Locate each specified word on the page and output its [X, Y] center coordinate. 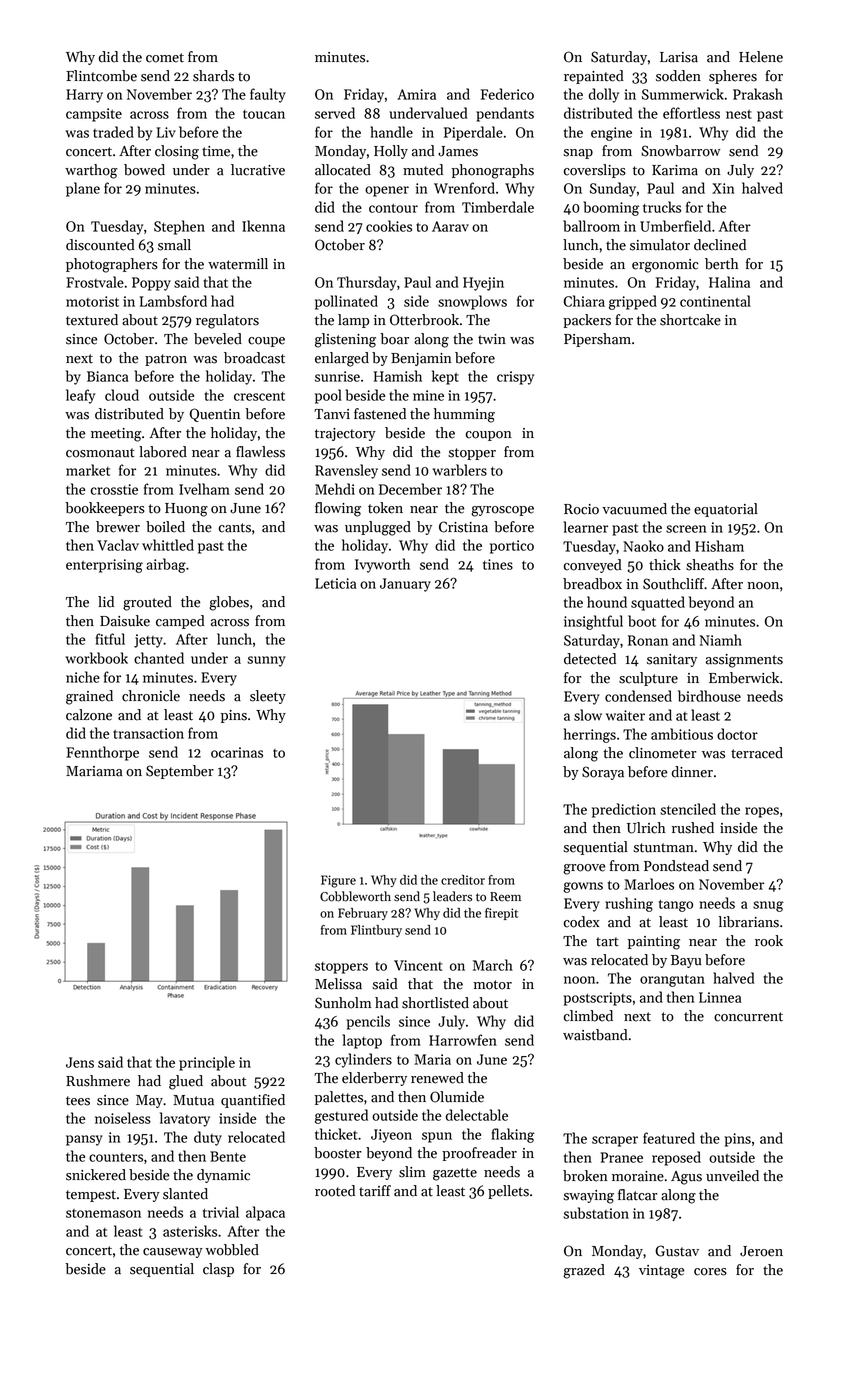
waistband [595, 1035]
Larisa [679, 57]
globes [229, 603]
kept [445, 377]
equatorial [726, 510]
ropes [762, 812]
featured [669, 1138]
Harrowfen [463, 1040]
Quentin [215, 415]
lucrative [258, 170]
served [335, 113]
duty [208, 1138]
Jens [80, 1062]
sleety [268, 697]
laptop [362, 1041]
